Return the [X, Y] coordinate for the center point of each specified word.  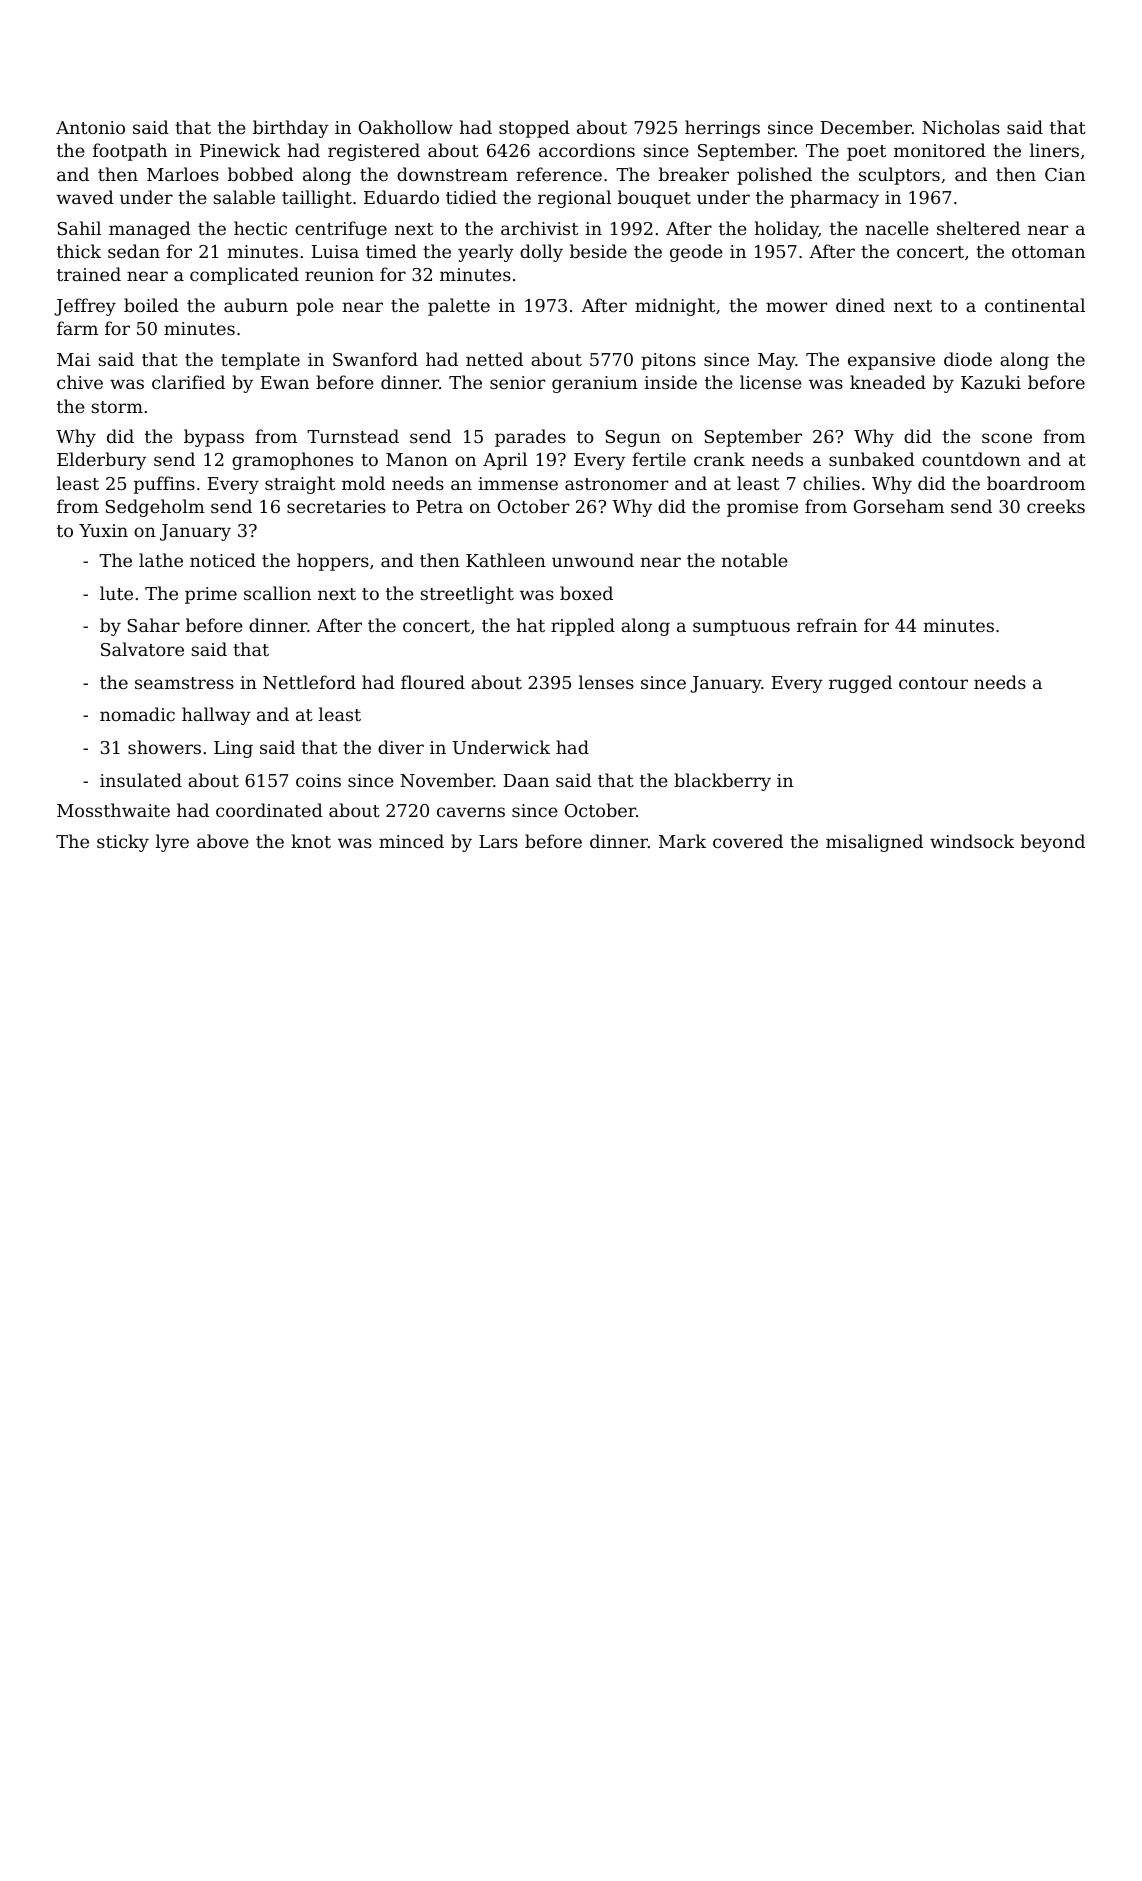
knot [311, 841]
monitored [940, 150]
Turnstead [353, 436]
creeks [1056, 506]
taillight [317, 199]
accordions [587, 150]
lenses [606, 682]
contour [933, 683]
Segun [633, 438]
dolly [541, 253]
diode [968, 359]
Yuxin [103, 530]
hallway [216, 716]
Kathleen [506, 560]
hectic [260, 228]
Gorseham [899, 506]
